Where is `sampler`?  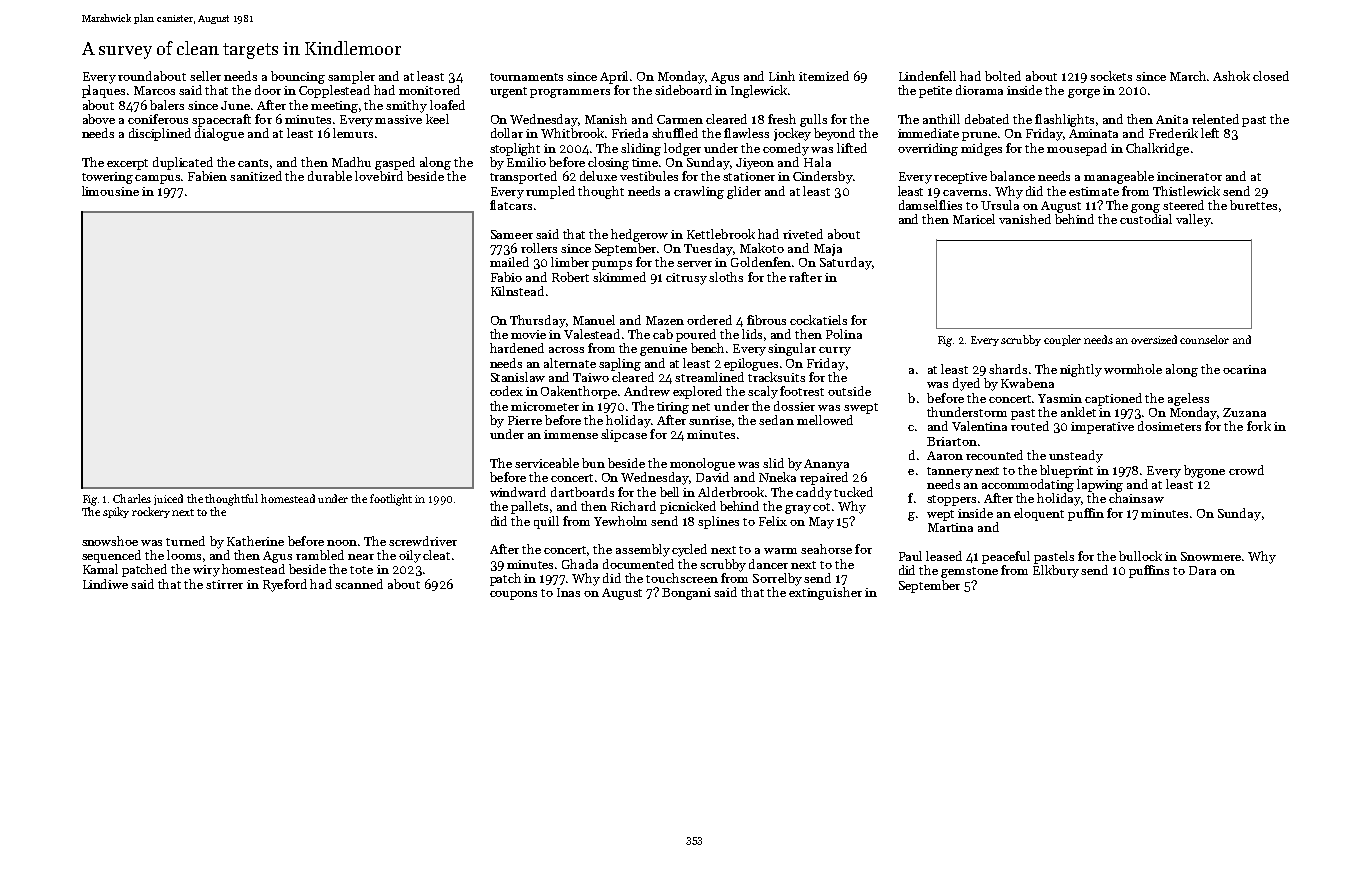
sampler is located at coordinates (351, 77).
